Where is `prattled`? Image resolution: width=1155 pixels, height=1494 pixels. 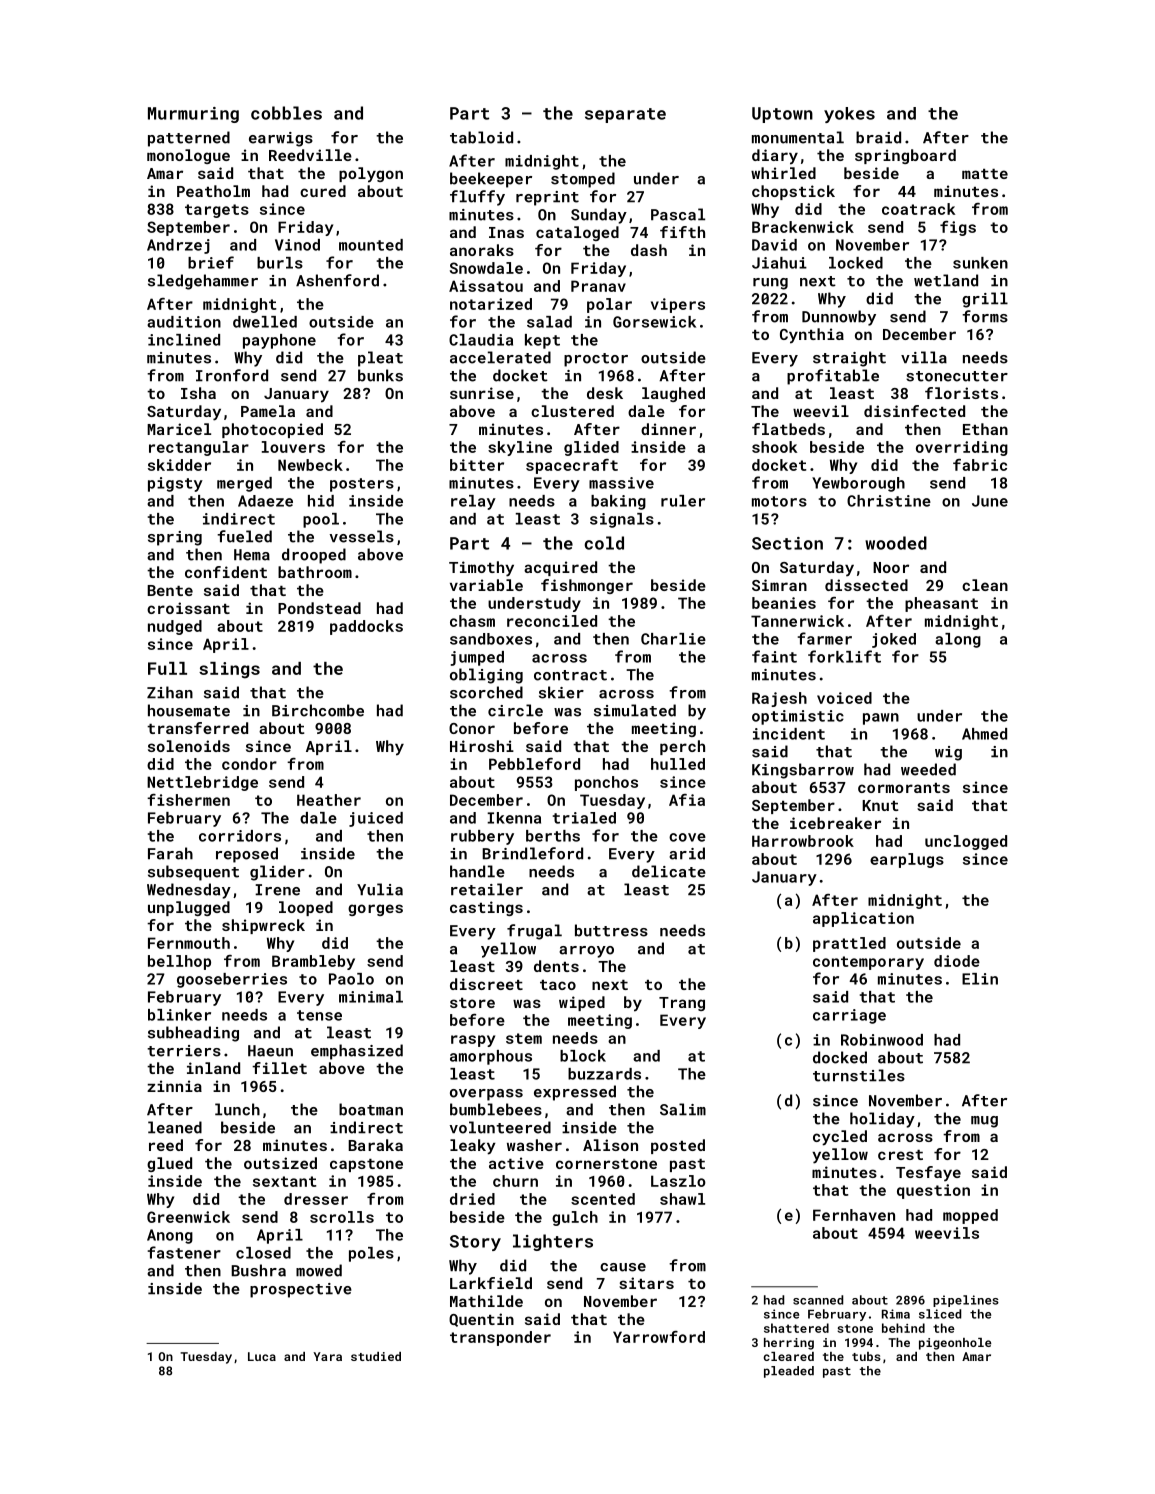
prattled is located at coordinates (849, 944).
